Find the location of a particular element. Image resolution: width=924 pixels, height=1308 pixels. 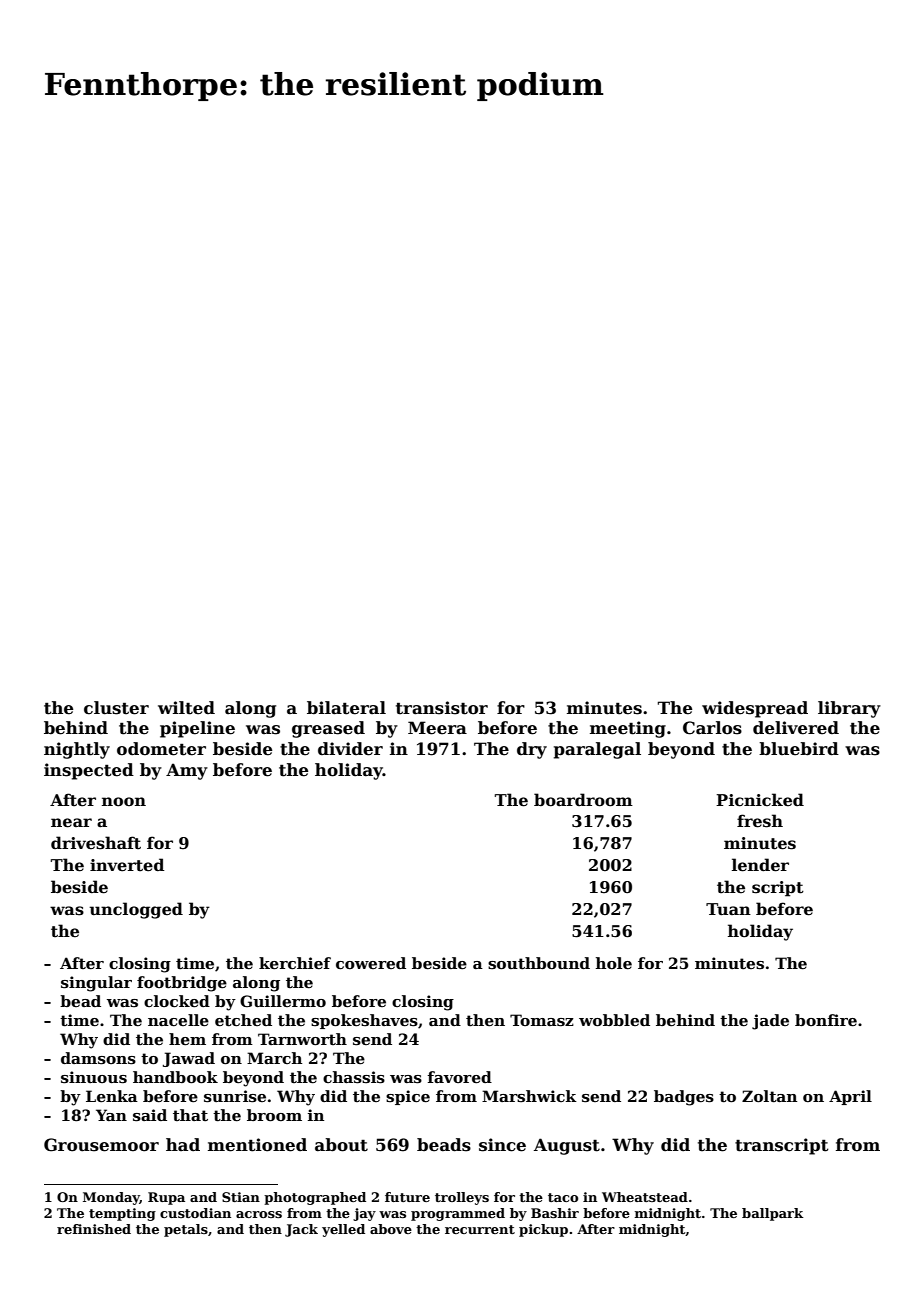

Tuan is located at coordinates (728, 909).
